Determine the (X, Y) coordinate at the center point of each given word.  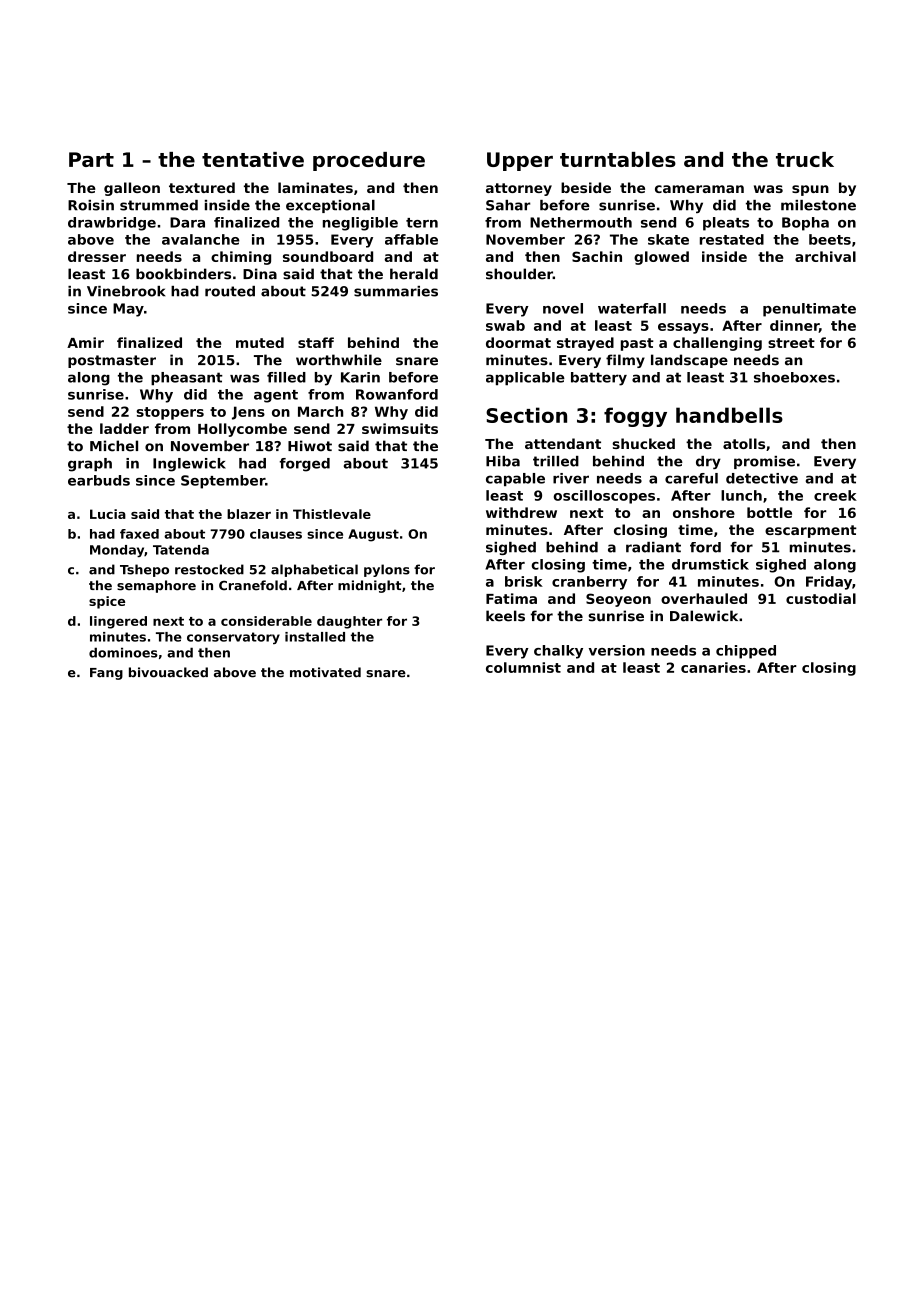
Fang (106, 674)
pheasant (187, 378)
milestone (818, 205)
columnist (523, 667)
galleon (132, 189)
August (373, 535)
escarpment (811, 531)
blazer (249, 514)
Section (526, 415)
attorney (519, 189)
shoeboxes (794, 377)
